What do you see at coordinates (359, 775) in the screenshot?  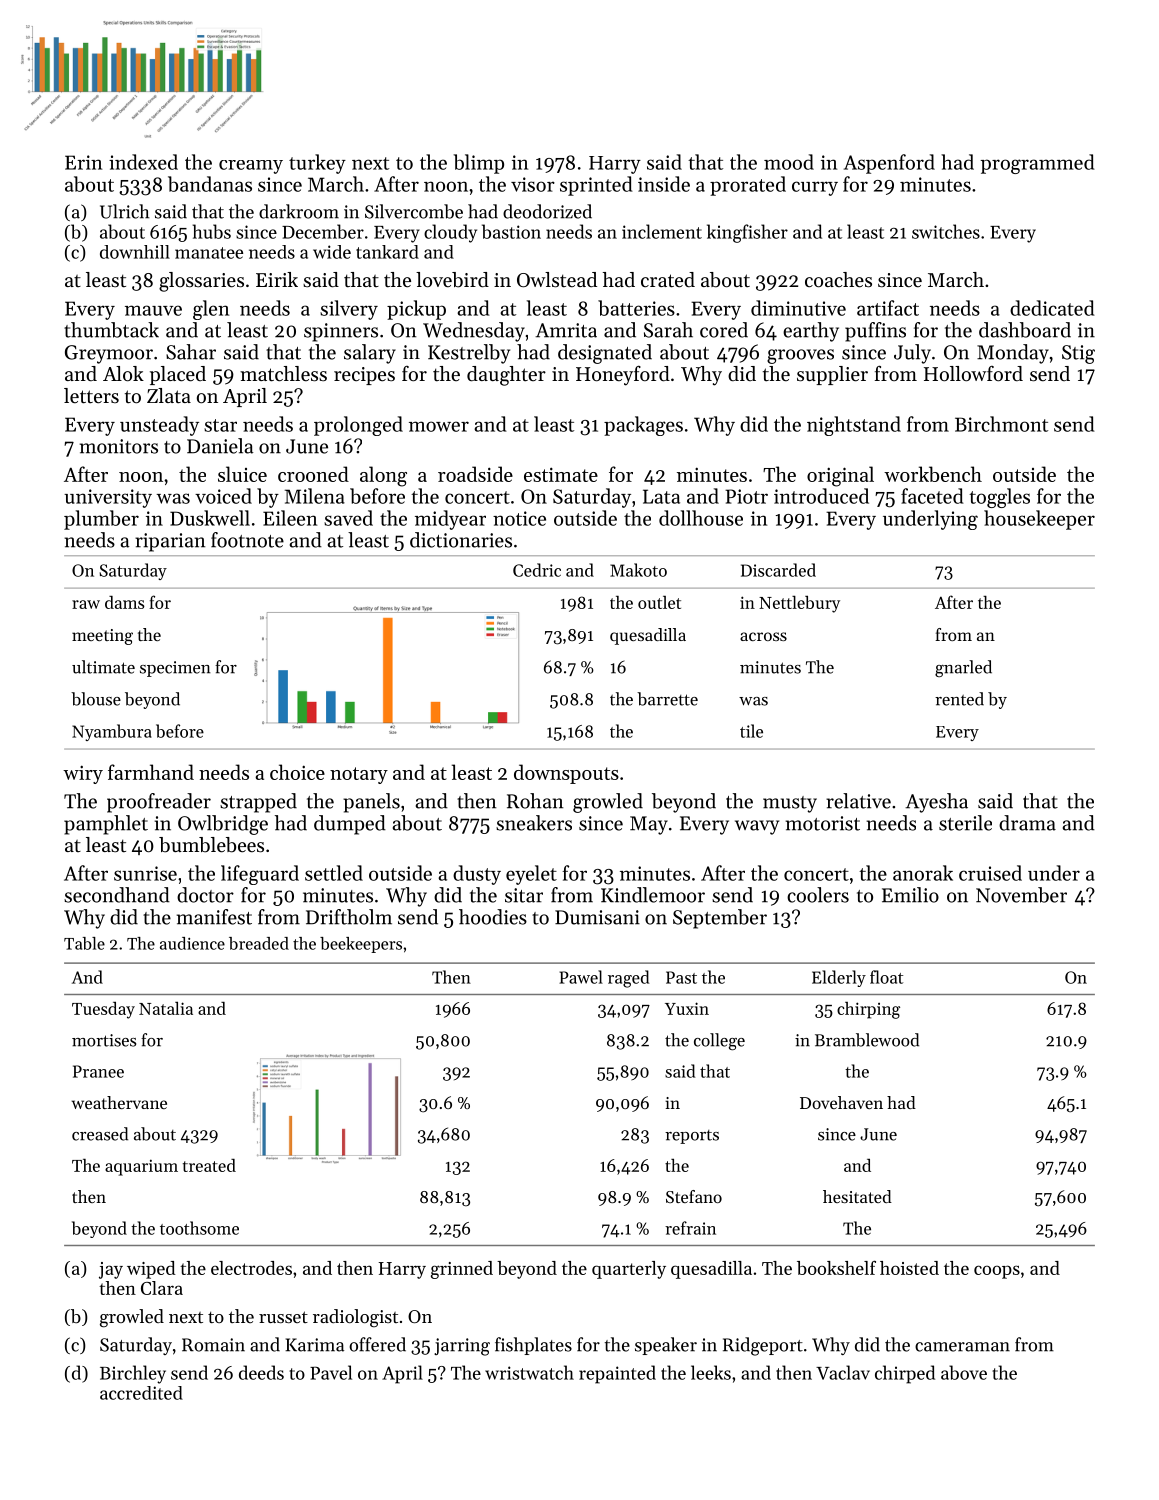 I see `notary` at bounding box center [359, 775].
